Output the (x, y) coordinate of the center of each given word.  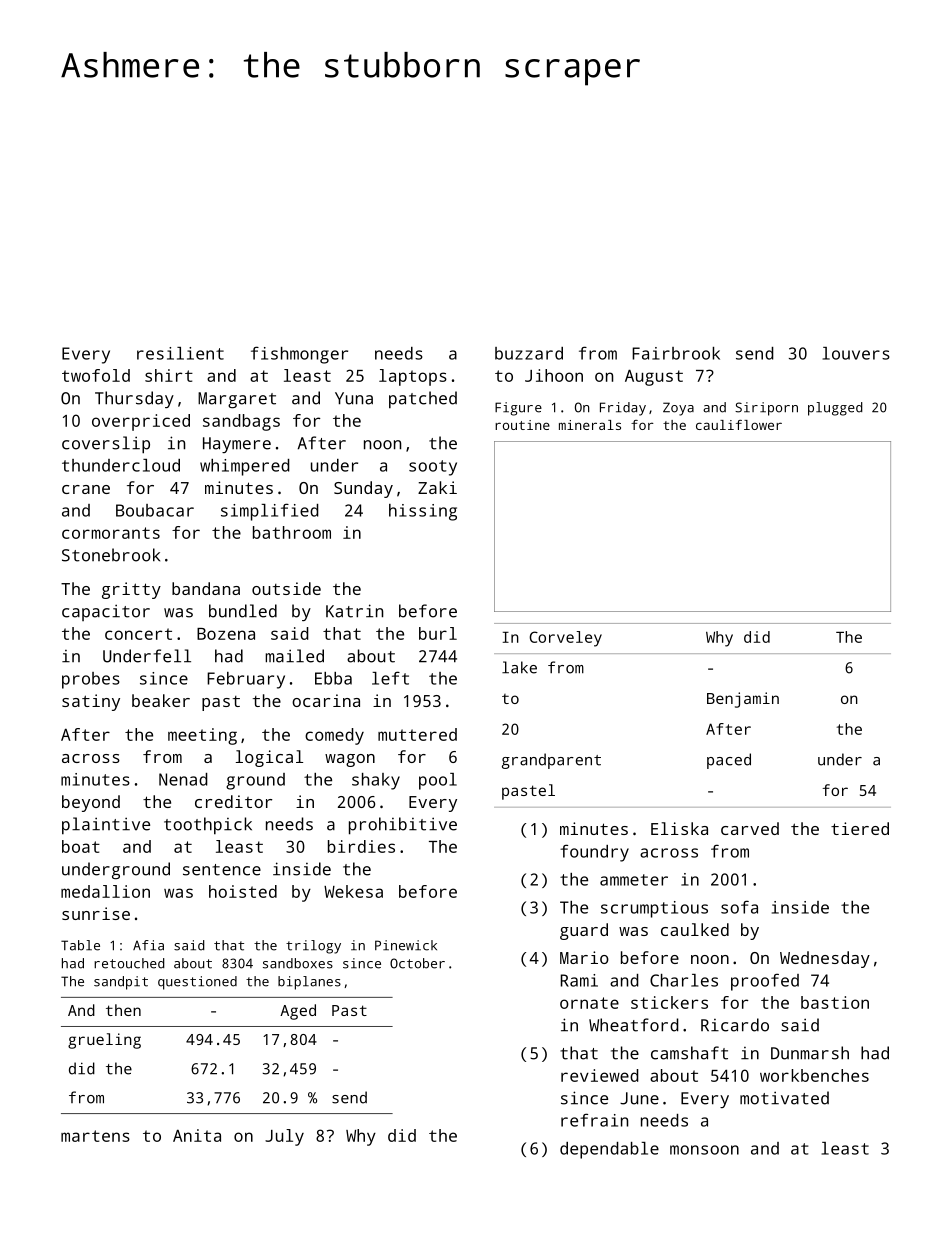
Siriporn (766, 409)
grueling (104, 1041)
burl (438, 633)
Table (80, 945)
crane (86, 489)
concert (138, 634)
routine (522, 425)
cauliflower (739, 425)
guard (584, 931)
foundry (594, 853)
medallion (105, 891)
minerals (590, 425)
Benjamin (743, 700)
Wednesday (825, 959)
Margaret (237, 400)
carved (750, 828)
